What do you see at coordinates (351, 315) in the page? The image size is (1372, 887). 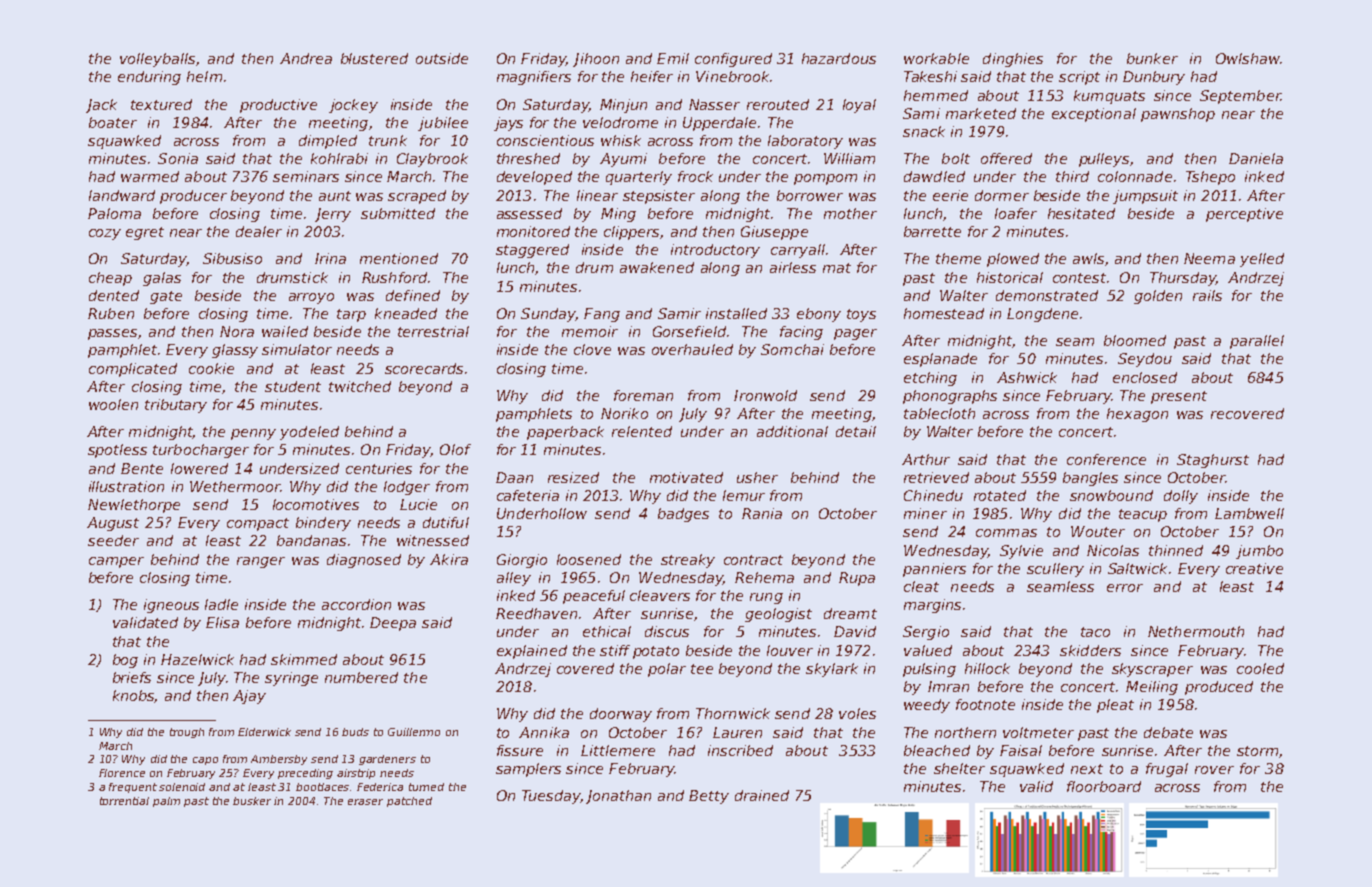 I see `tarp` at bounding box center [351, 315].
